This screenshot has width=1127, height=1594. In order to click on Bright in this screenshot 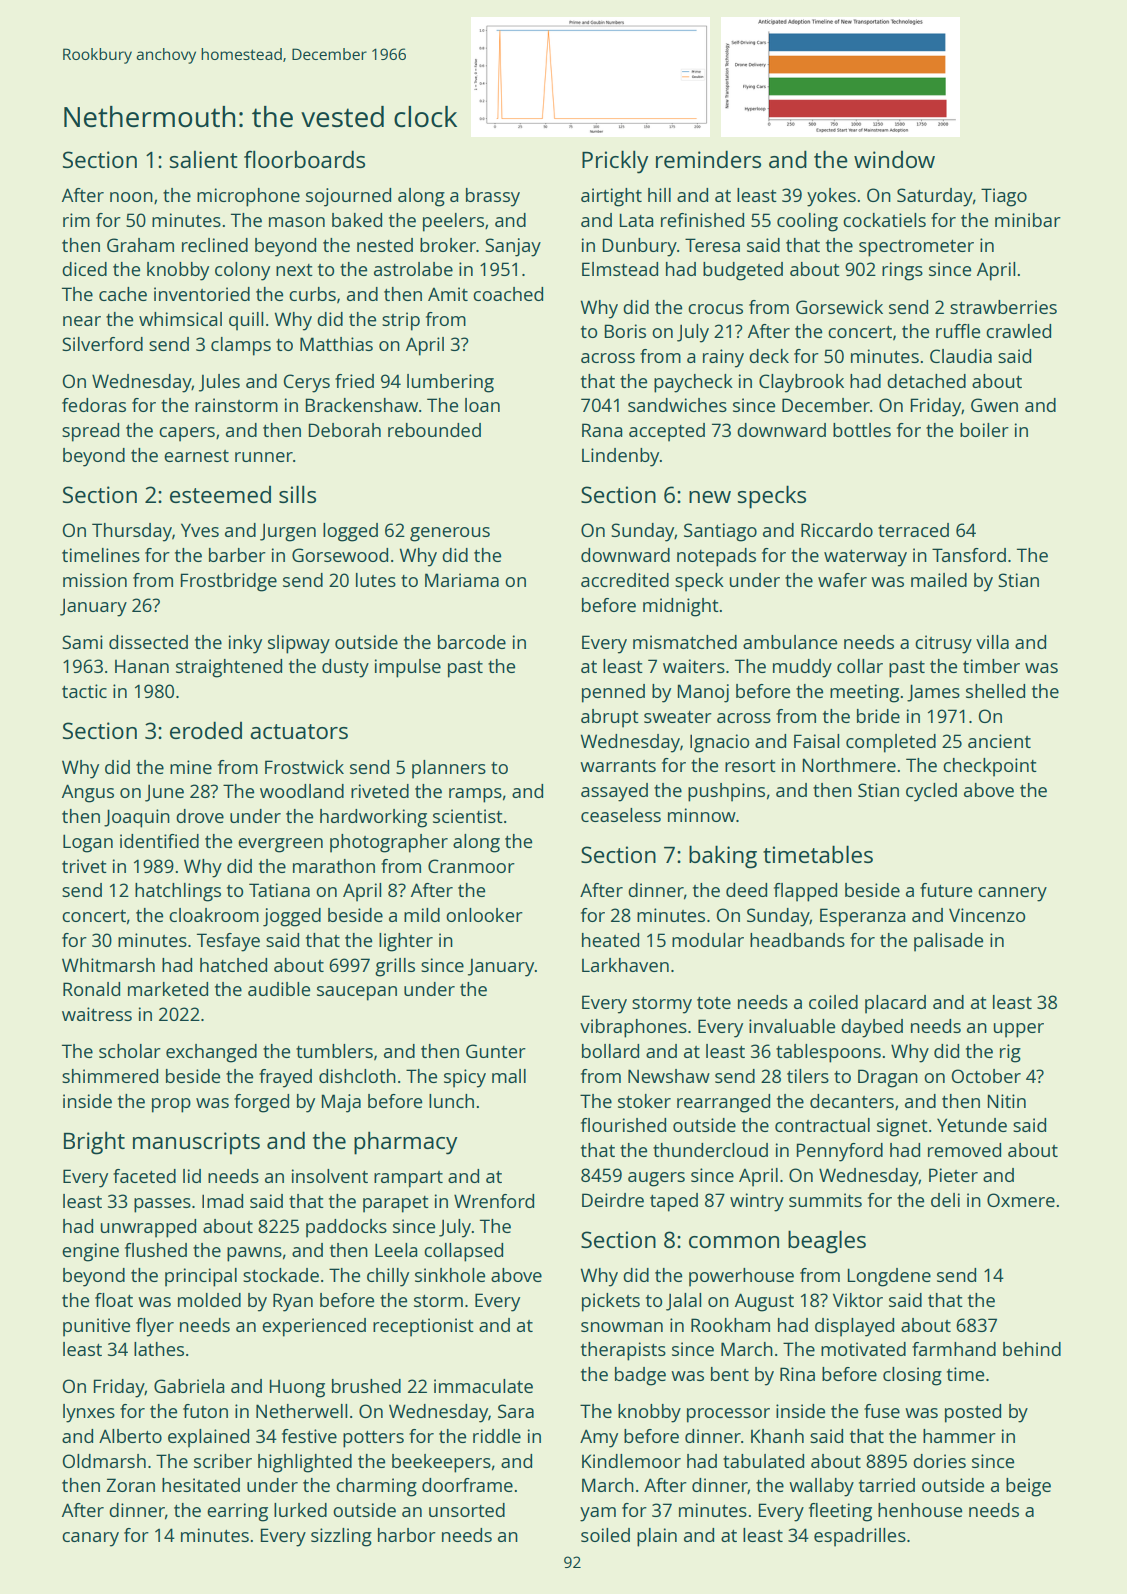, I will do `click(94, 1143)`.
